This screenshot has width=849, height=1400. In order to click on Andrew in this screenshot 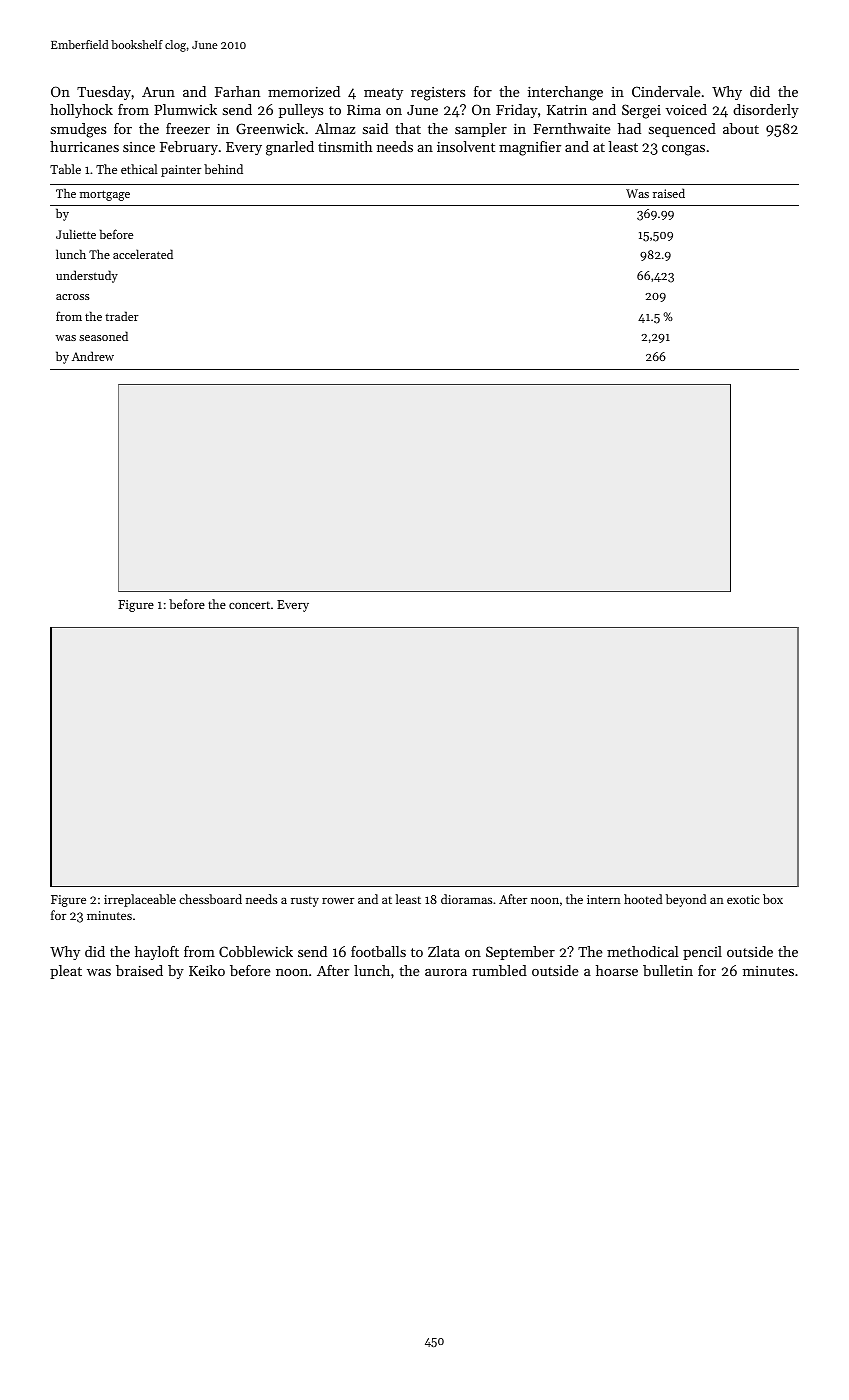, I will do `click(93, 356)`.
